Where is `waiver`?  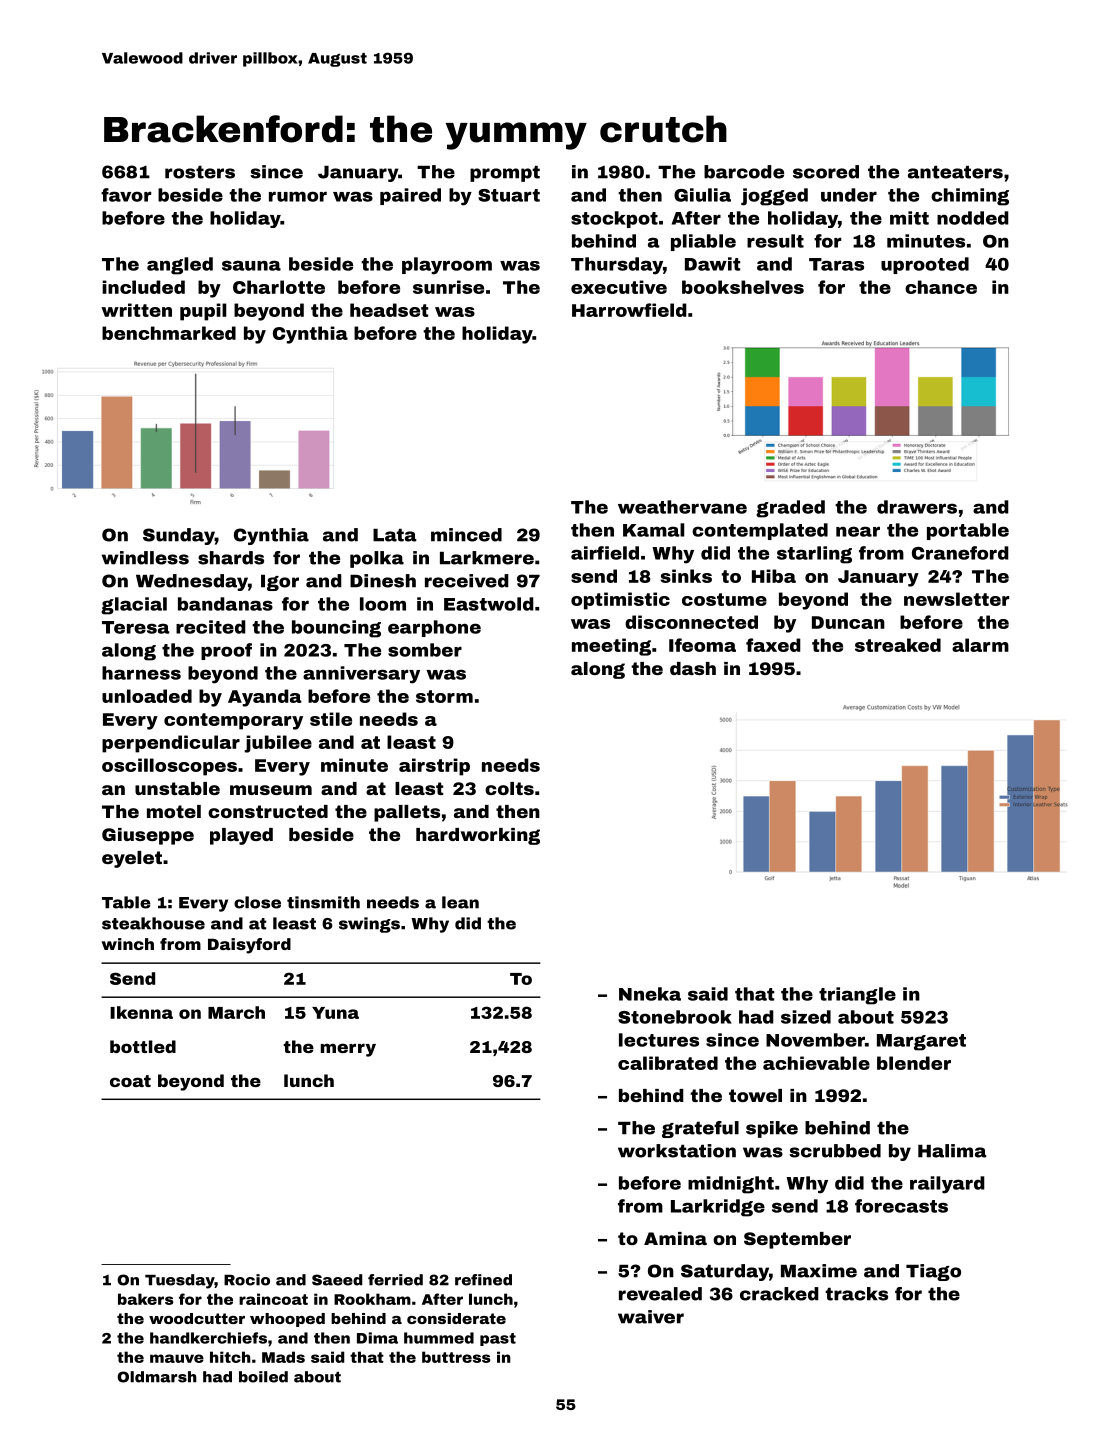
waiver is located at coordinates (651, 1317).
